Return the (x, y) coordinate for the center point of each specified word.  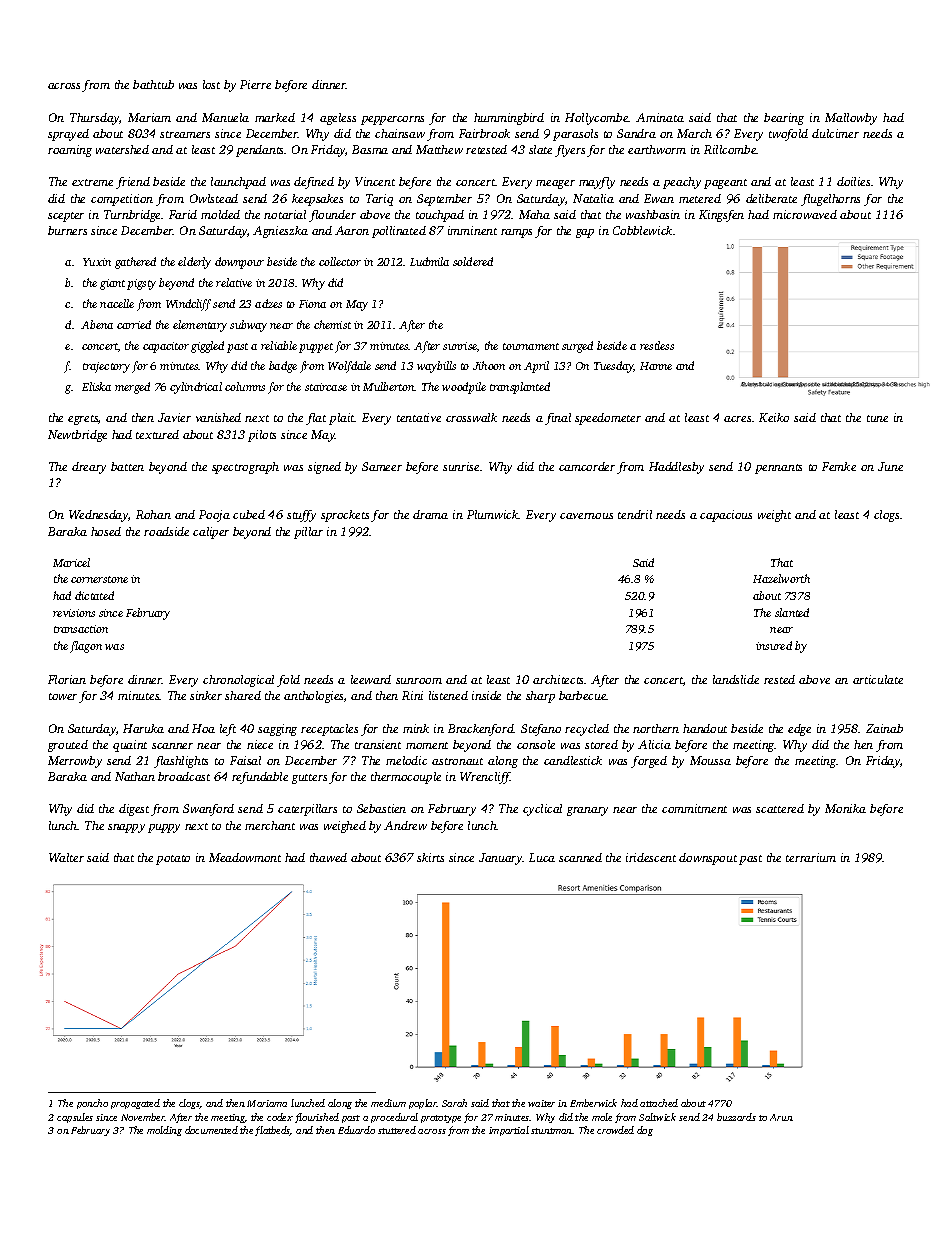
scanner (172, 746)
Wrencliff (485, 778)
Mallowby (851, 119)
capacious (726, 516)
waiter (541, 1103)
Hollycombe (597, 119)
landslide (736, 679)
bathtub (153, 84)
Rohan (153, 514)
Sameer (382, 466)
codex (280, 1117)
